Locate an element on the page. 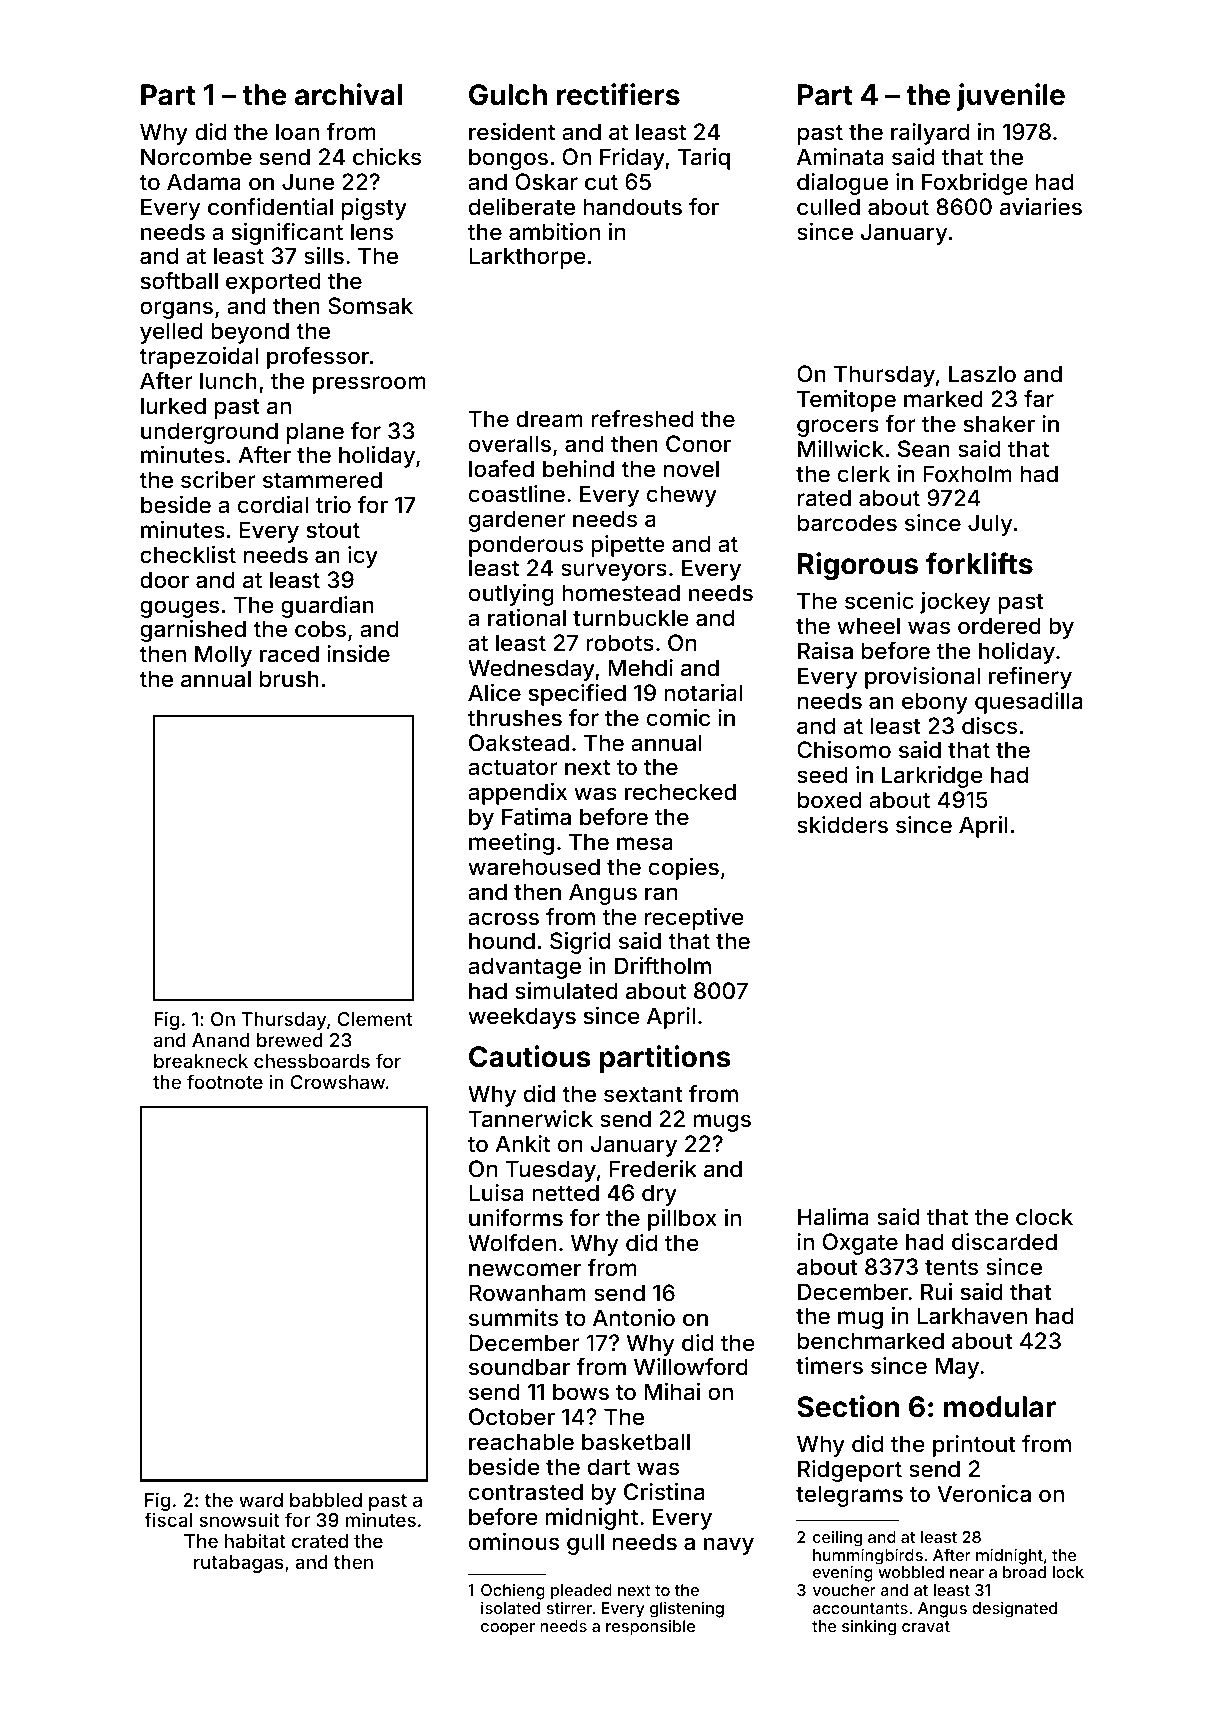 The image size is (1224, 1730). culled is located at coordinates (828, 207).
